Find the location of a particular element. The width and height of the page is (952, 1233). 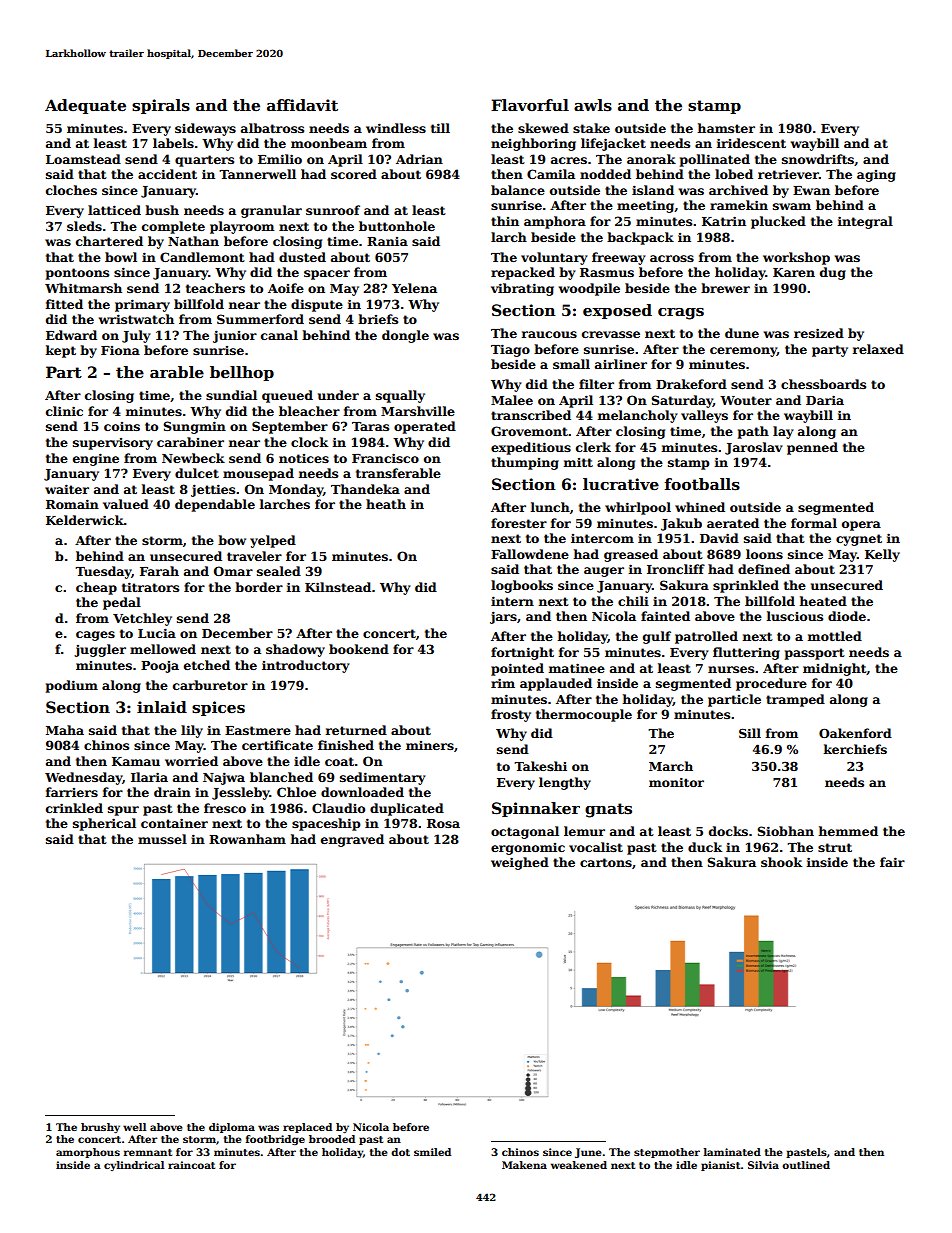

Makena is located at coordinates (524, 1165).
